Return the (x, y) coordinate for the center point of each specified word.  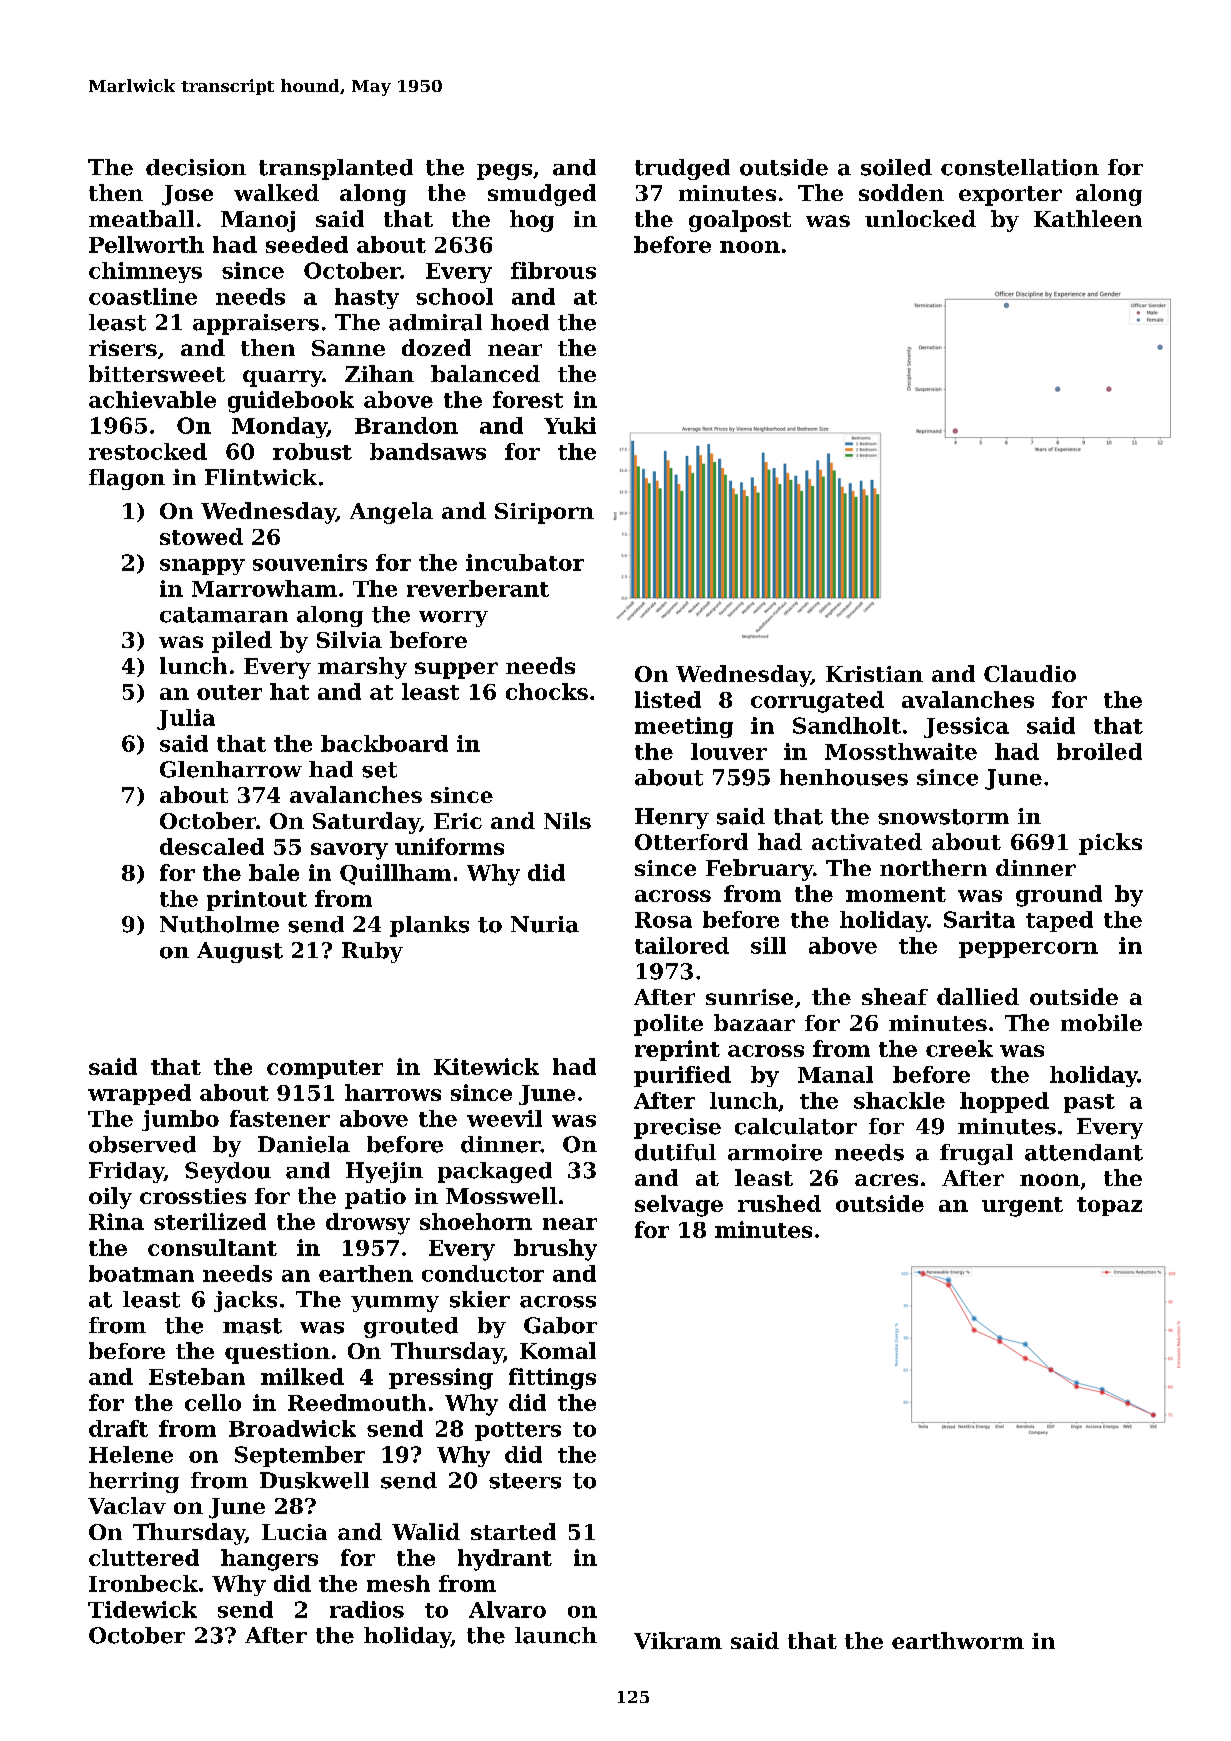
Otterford (691, 841)
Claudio (1030, 673)
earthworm (958, 1640)
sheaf (895, 996)
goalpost (740, 221)
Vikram (678, 1640)
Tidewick (142, 1609)
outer (229, 692)
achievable (152, 399)
